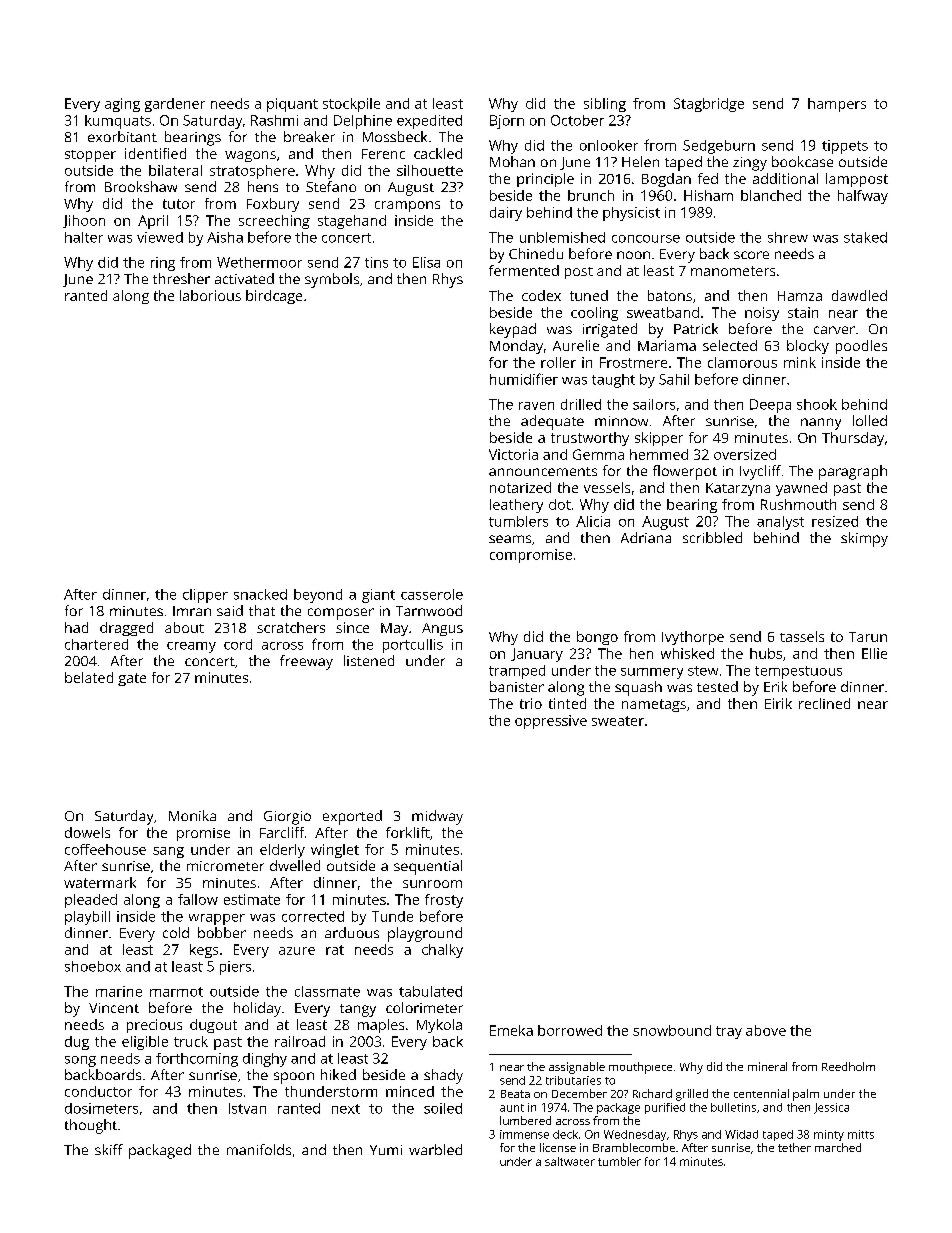  I want to click on raven, so click(536, 406).
